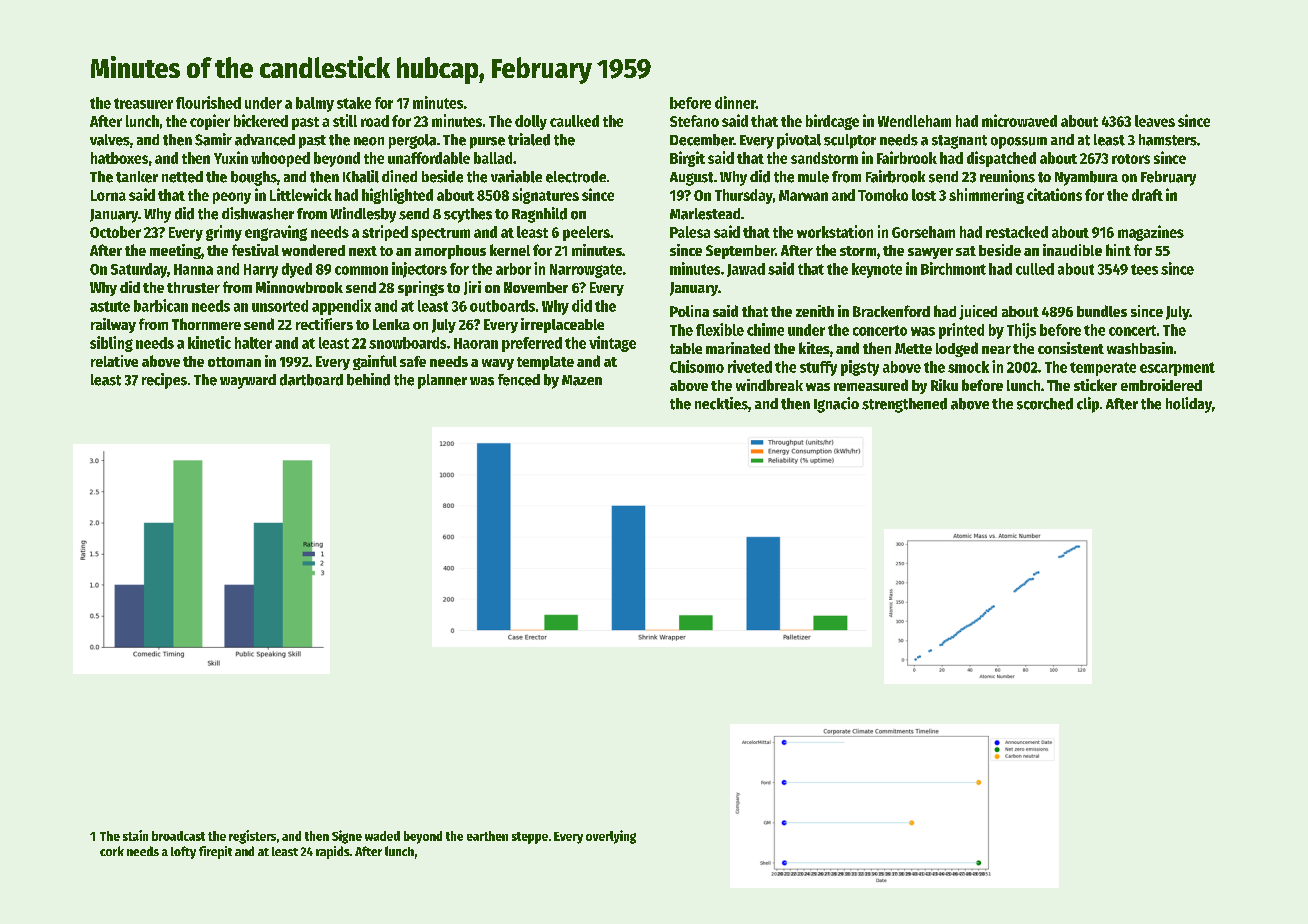 The height and width of the document is (924, 1308). What do you see at coordinates (135, 835) in the document?
I see `stain` at bounding box center [135, 835].
